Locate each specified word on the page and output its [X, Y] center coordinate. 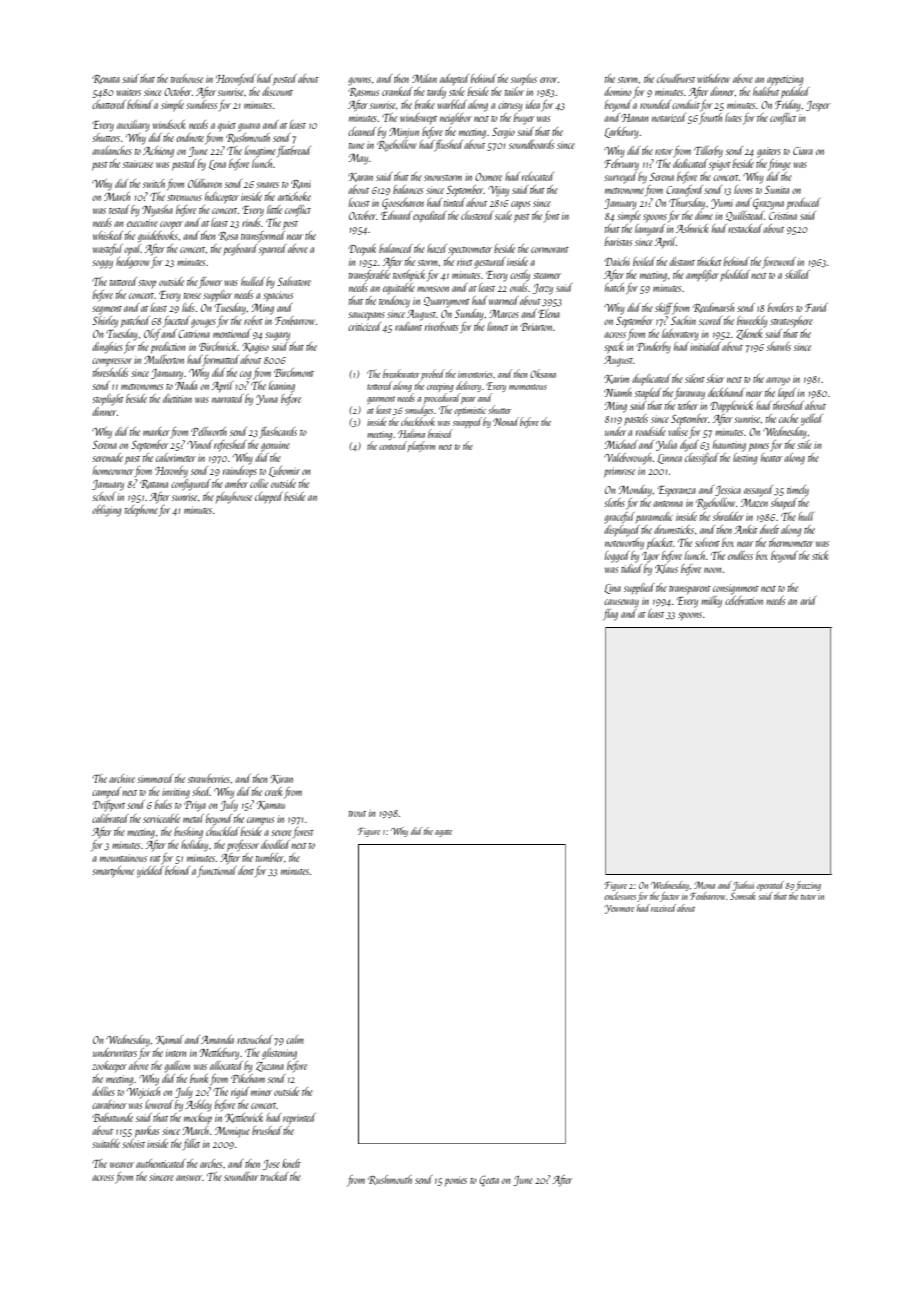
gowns [360, 81]
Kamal [169, 1040]
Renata [106, 79]
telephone [141, 510]
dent [246, 870]
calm [295, 1039]
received [663, 908]
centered [393, 445]
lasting [745, 459]
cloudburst [676, 78]
